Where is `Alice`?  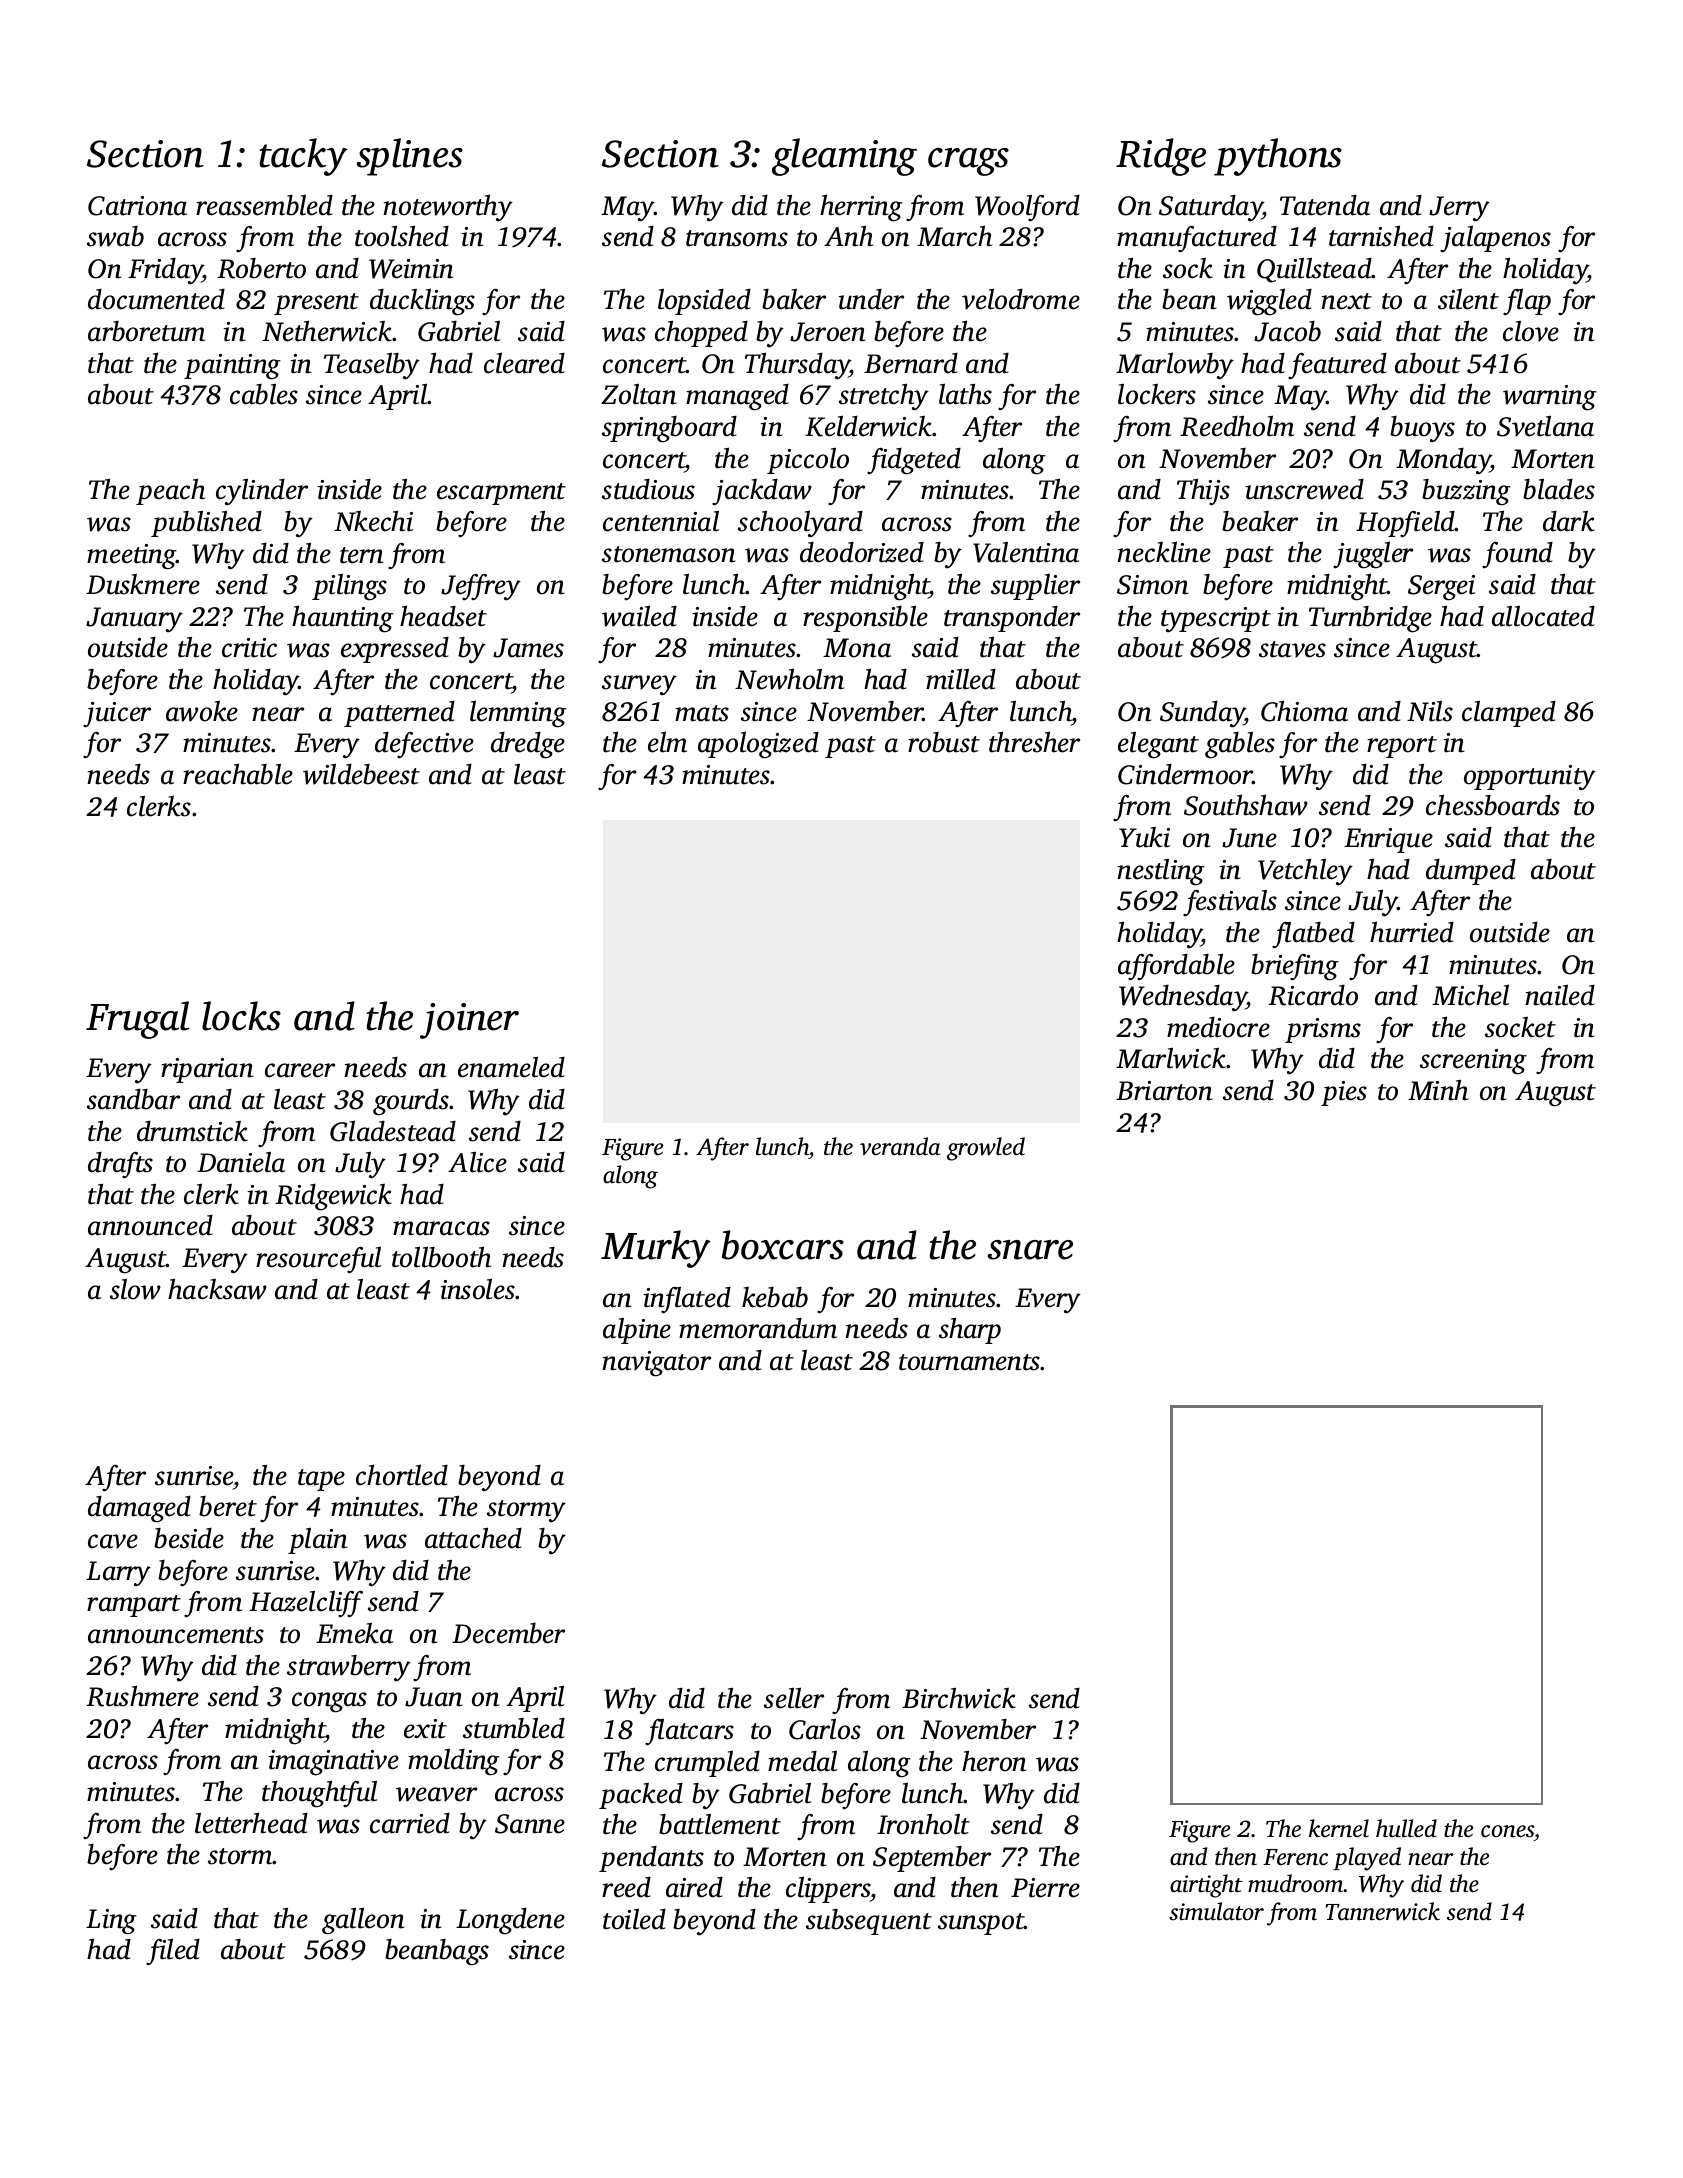
Alice is located at coordinates (477, 1162).
